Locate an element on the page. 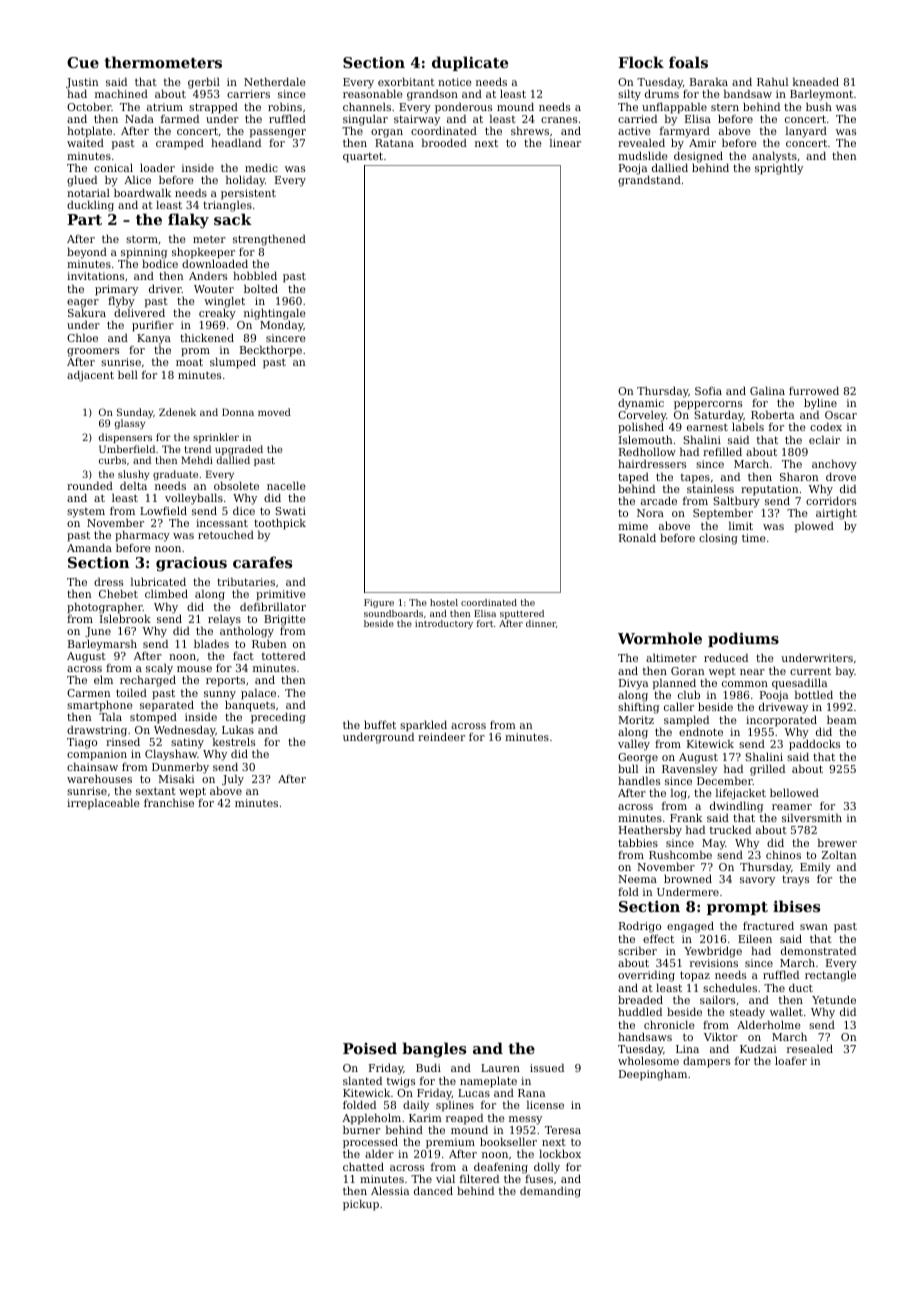 This document has width=924, height=1308. issued is located at coordinates (547, 1067).
